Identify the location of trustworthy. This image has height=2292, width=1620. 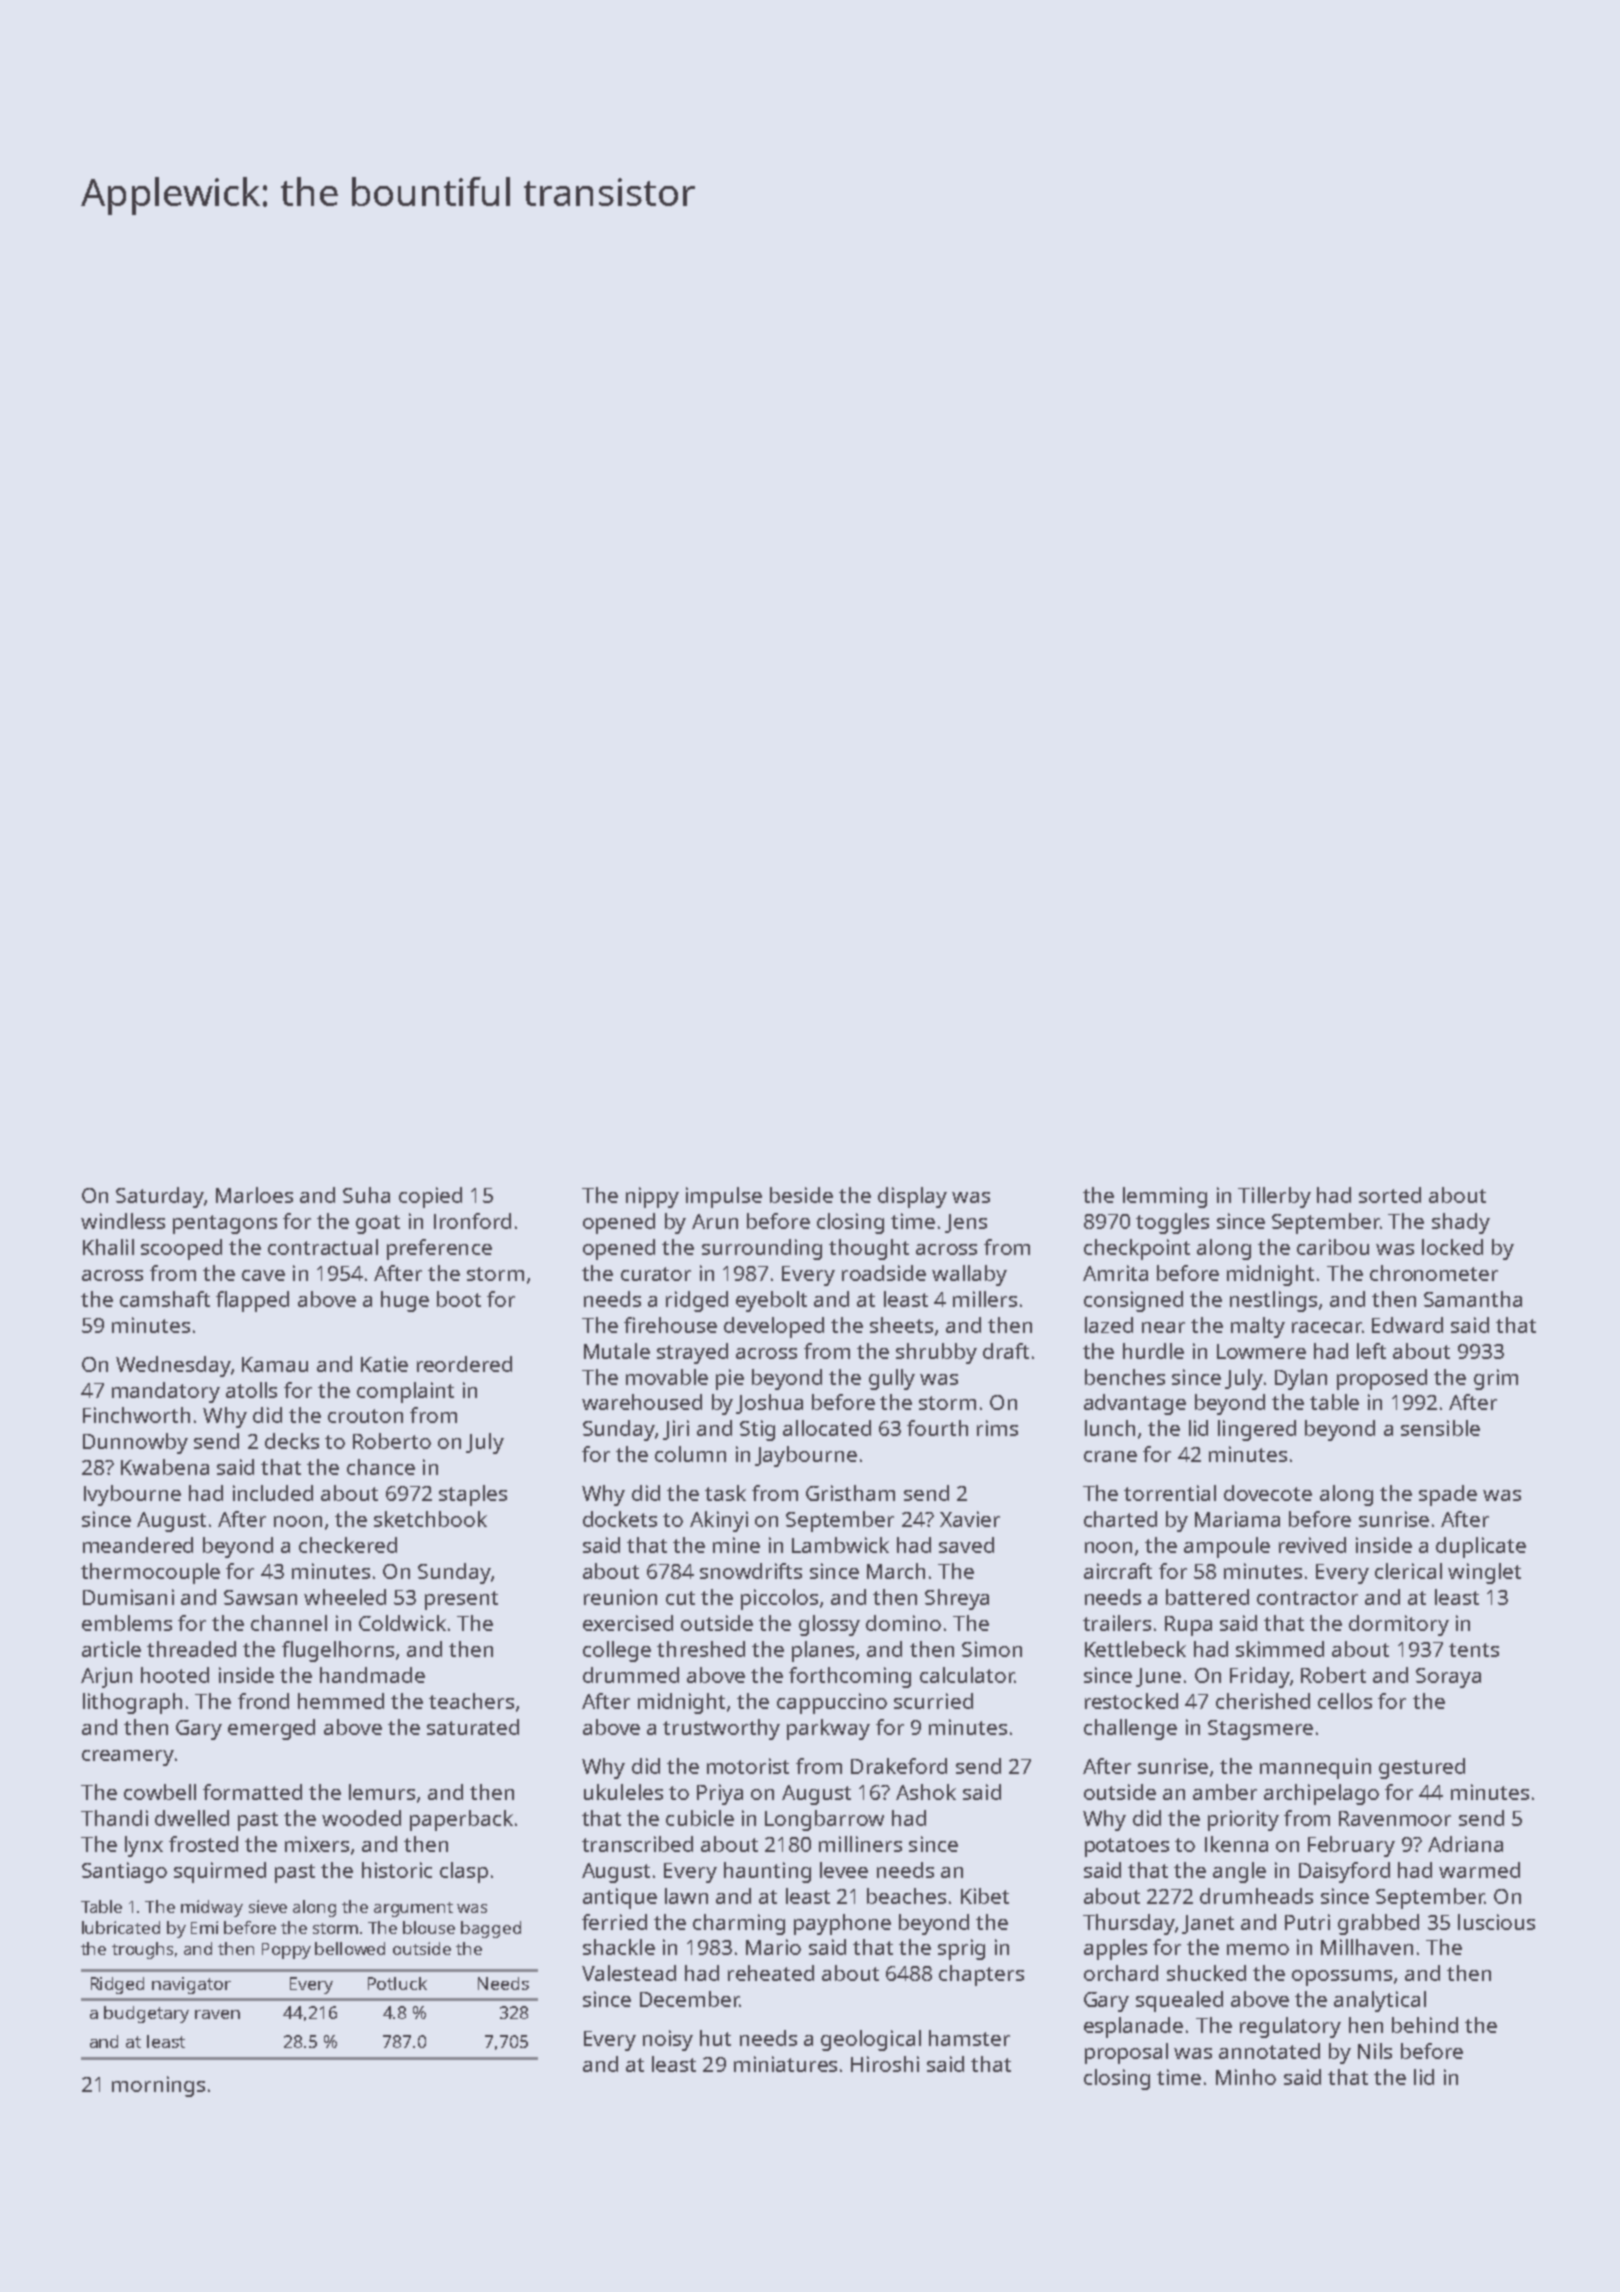
(721, 1729).
